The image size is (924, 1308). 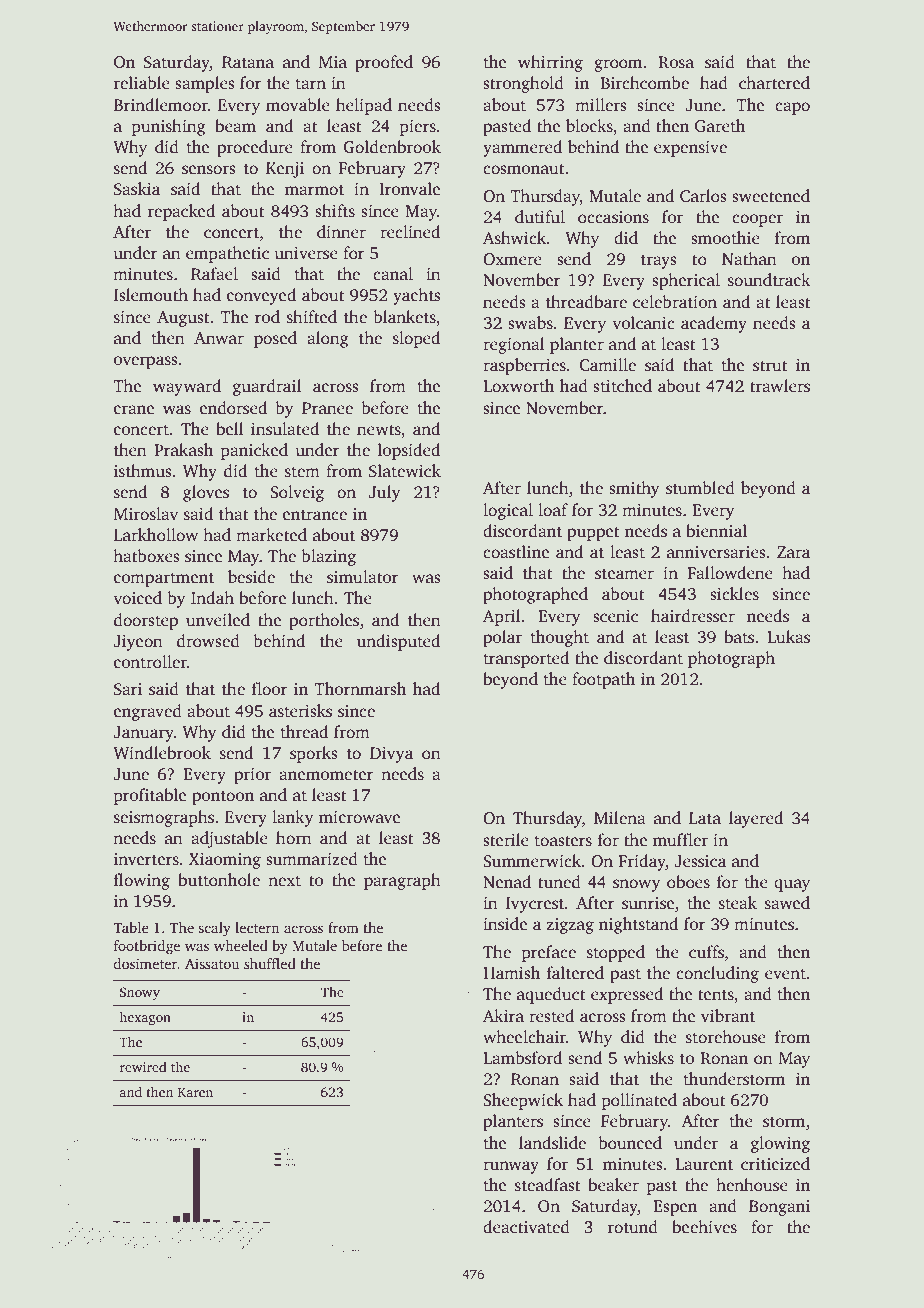 What do you see at coordinates (248, 62) in the screenshot?
I see `Ratana` at bounding box center [248, 62].
